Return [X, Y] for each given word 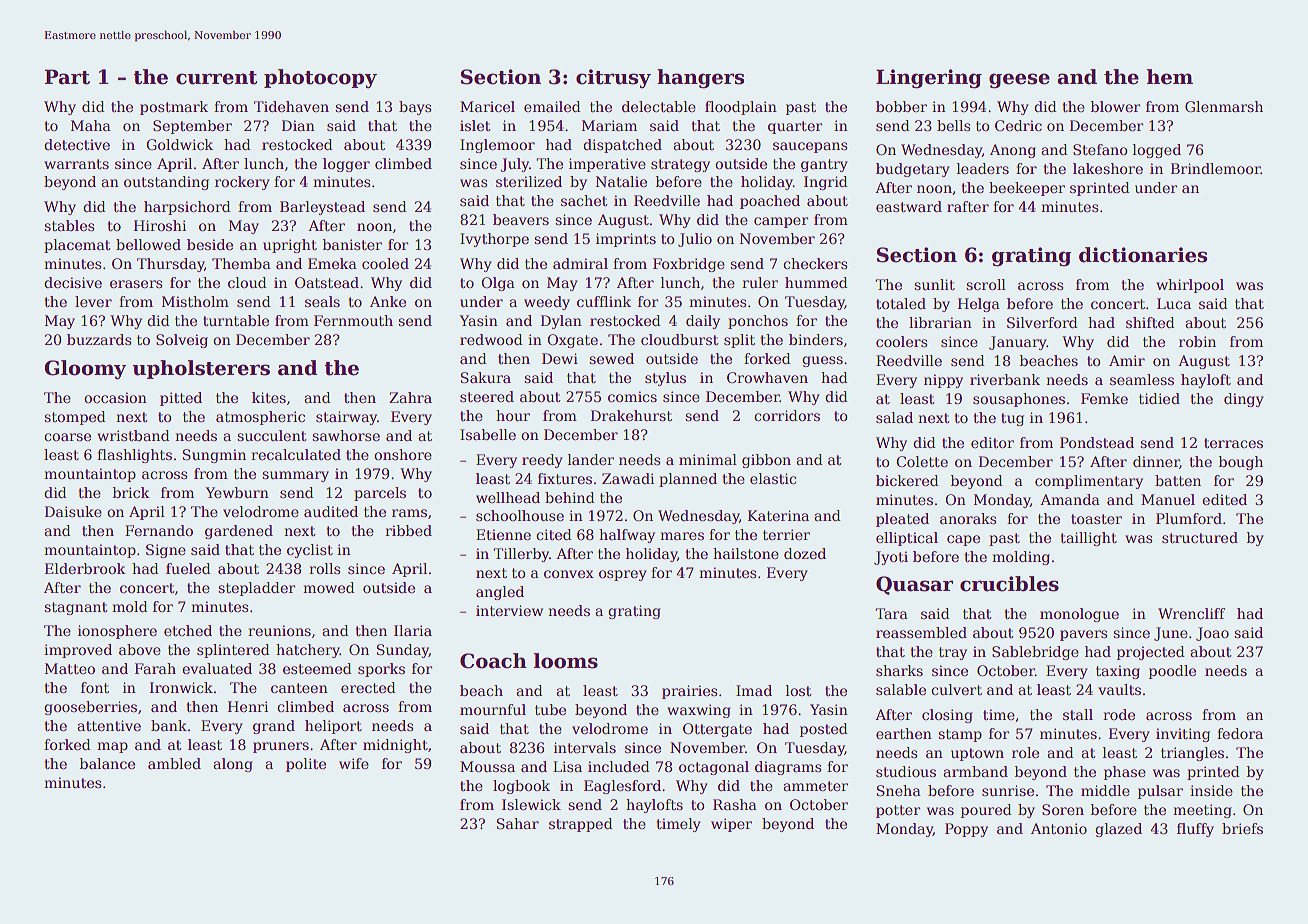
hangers [700, 79]
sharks [899, 670]
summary [295, 476]
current [216, 78]
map [112, 747]
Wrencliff [1191, 613]
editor [992, 442]
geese [1019, 81]
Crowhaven [767, 377]
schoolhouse [520, 515]
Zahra [410, 397]
